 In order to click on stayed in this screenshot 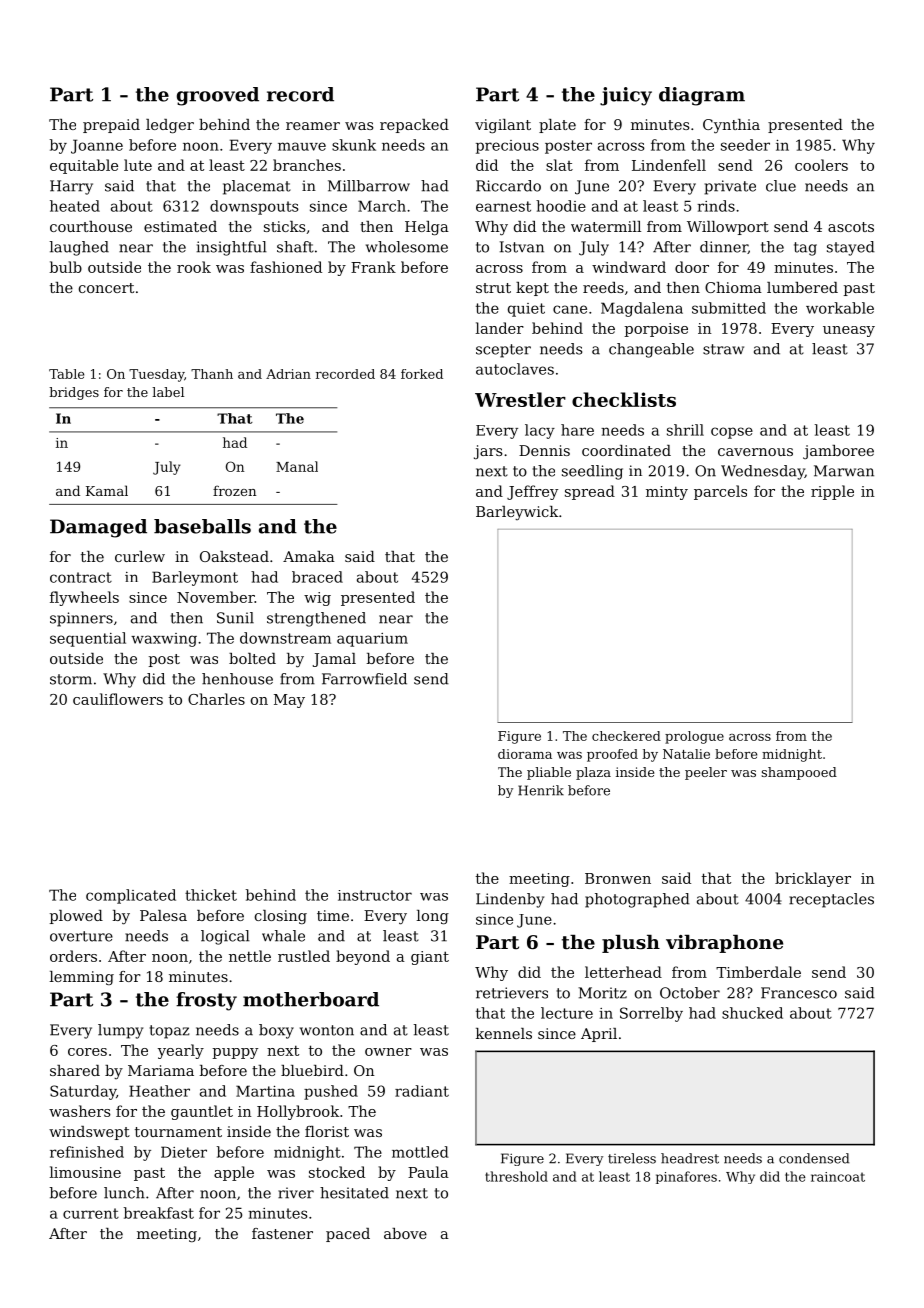, I will do `click(851, 248)`.
